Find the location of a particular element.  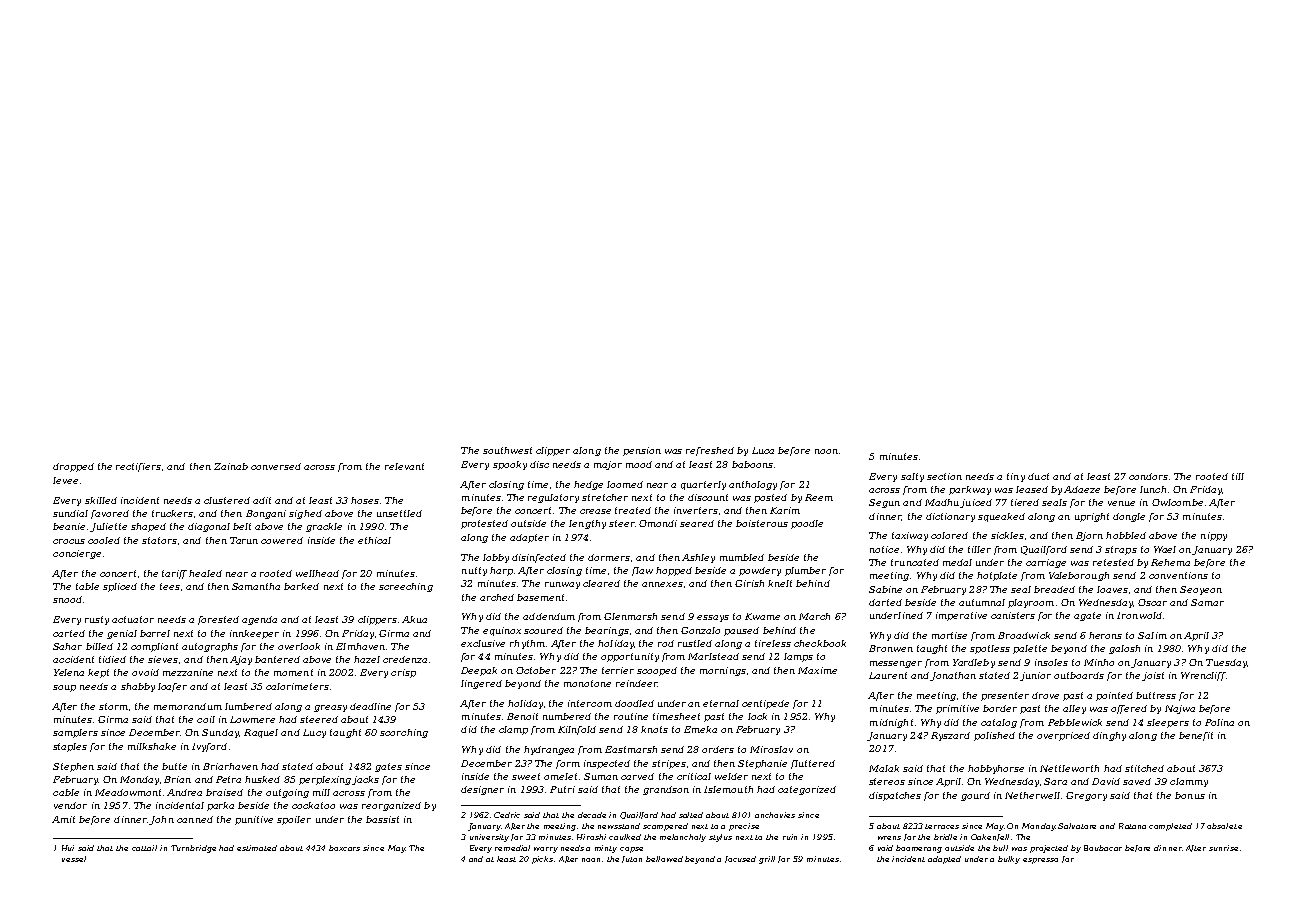

southwest is located at coordinates (507, 450).
